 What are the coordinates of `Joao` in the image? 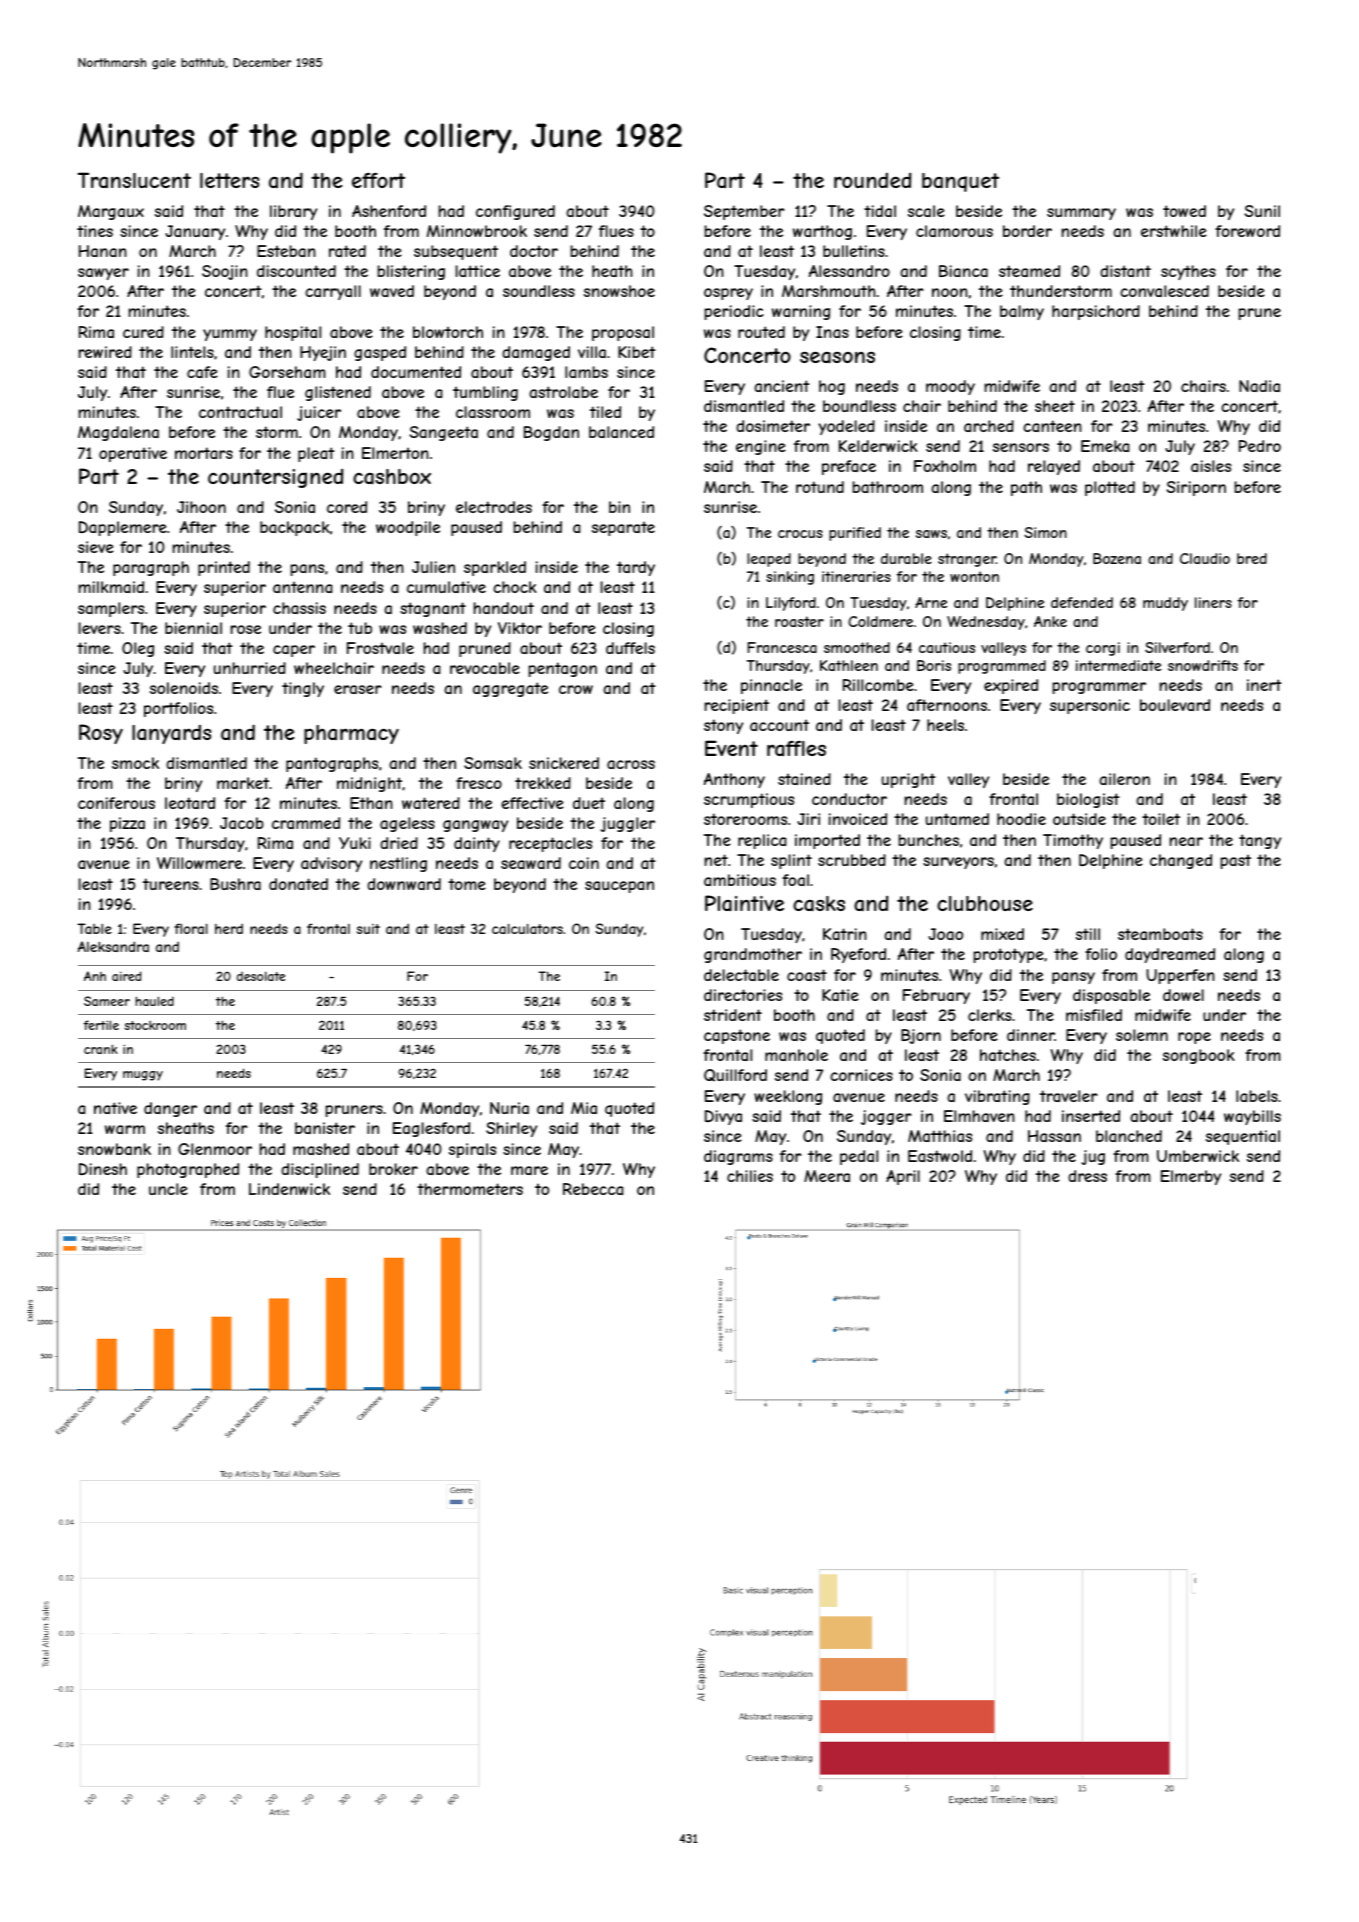 It's located at (945, 934).
